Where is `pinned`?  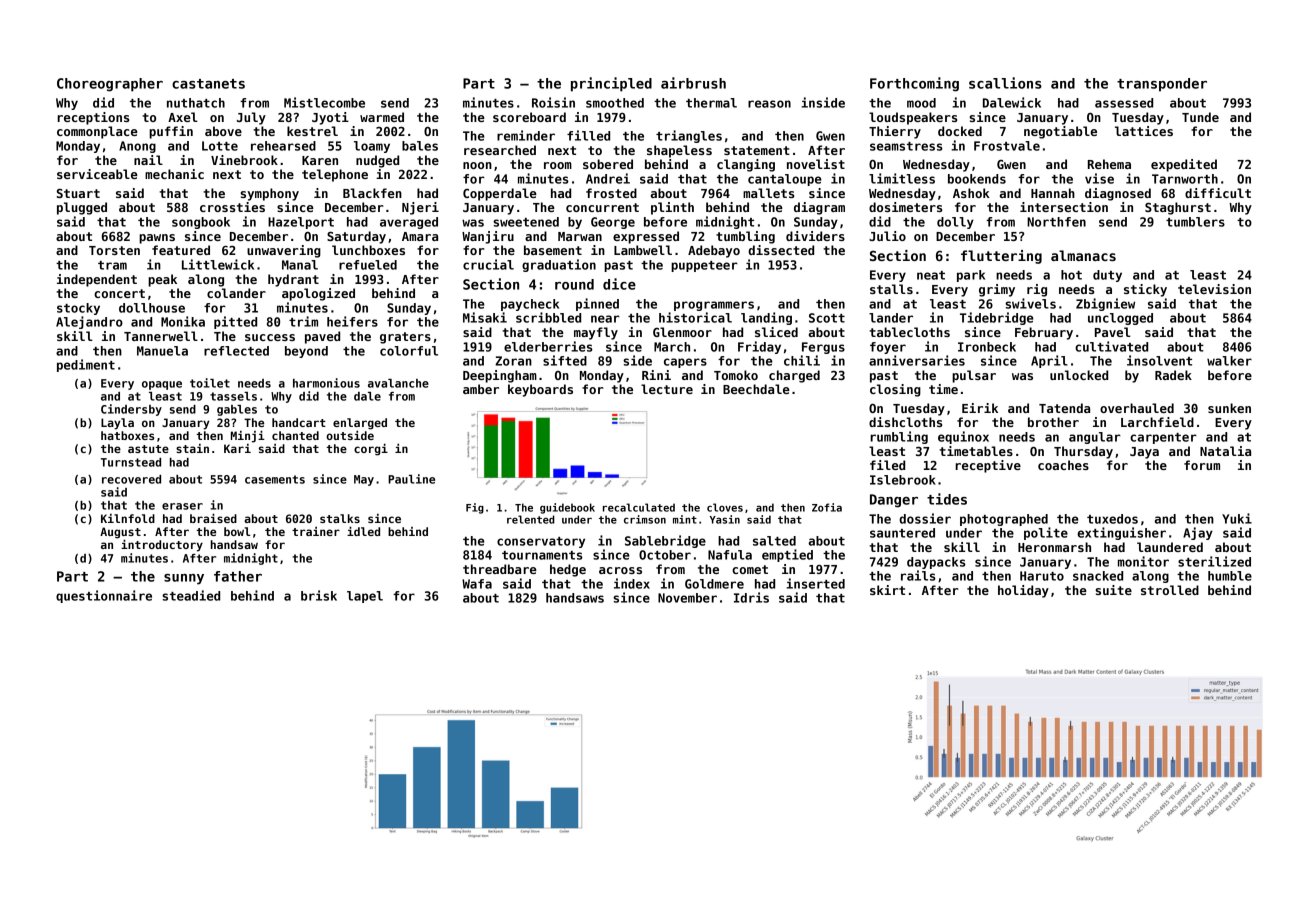 pinned is located at coordinates (597, 304).
